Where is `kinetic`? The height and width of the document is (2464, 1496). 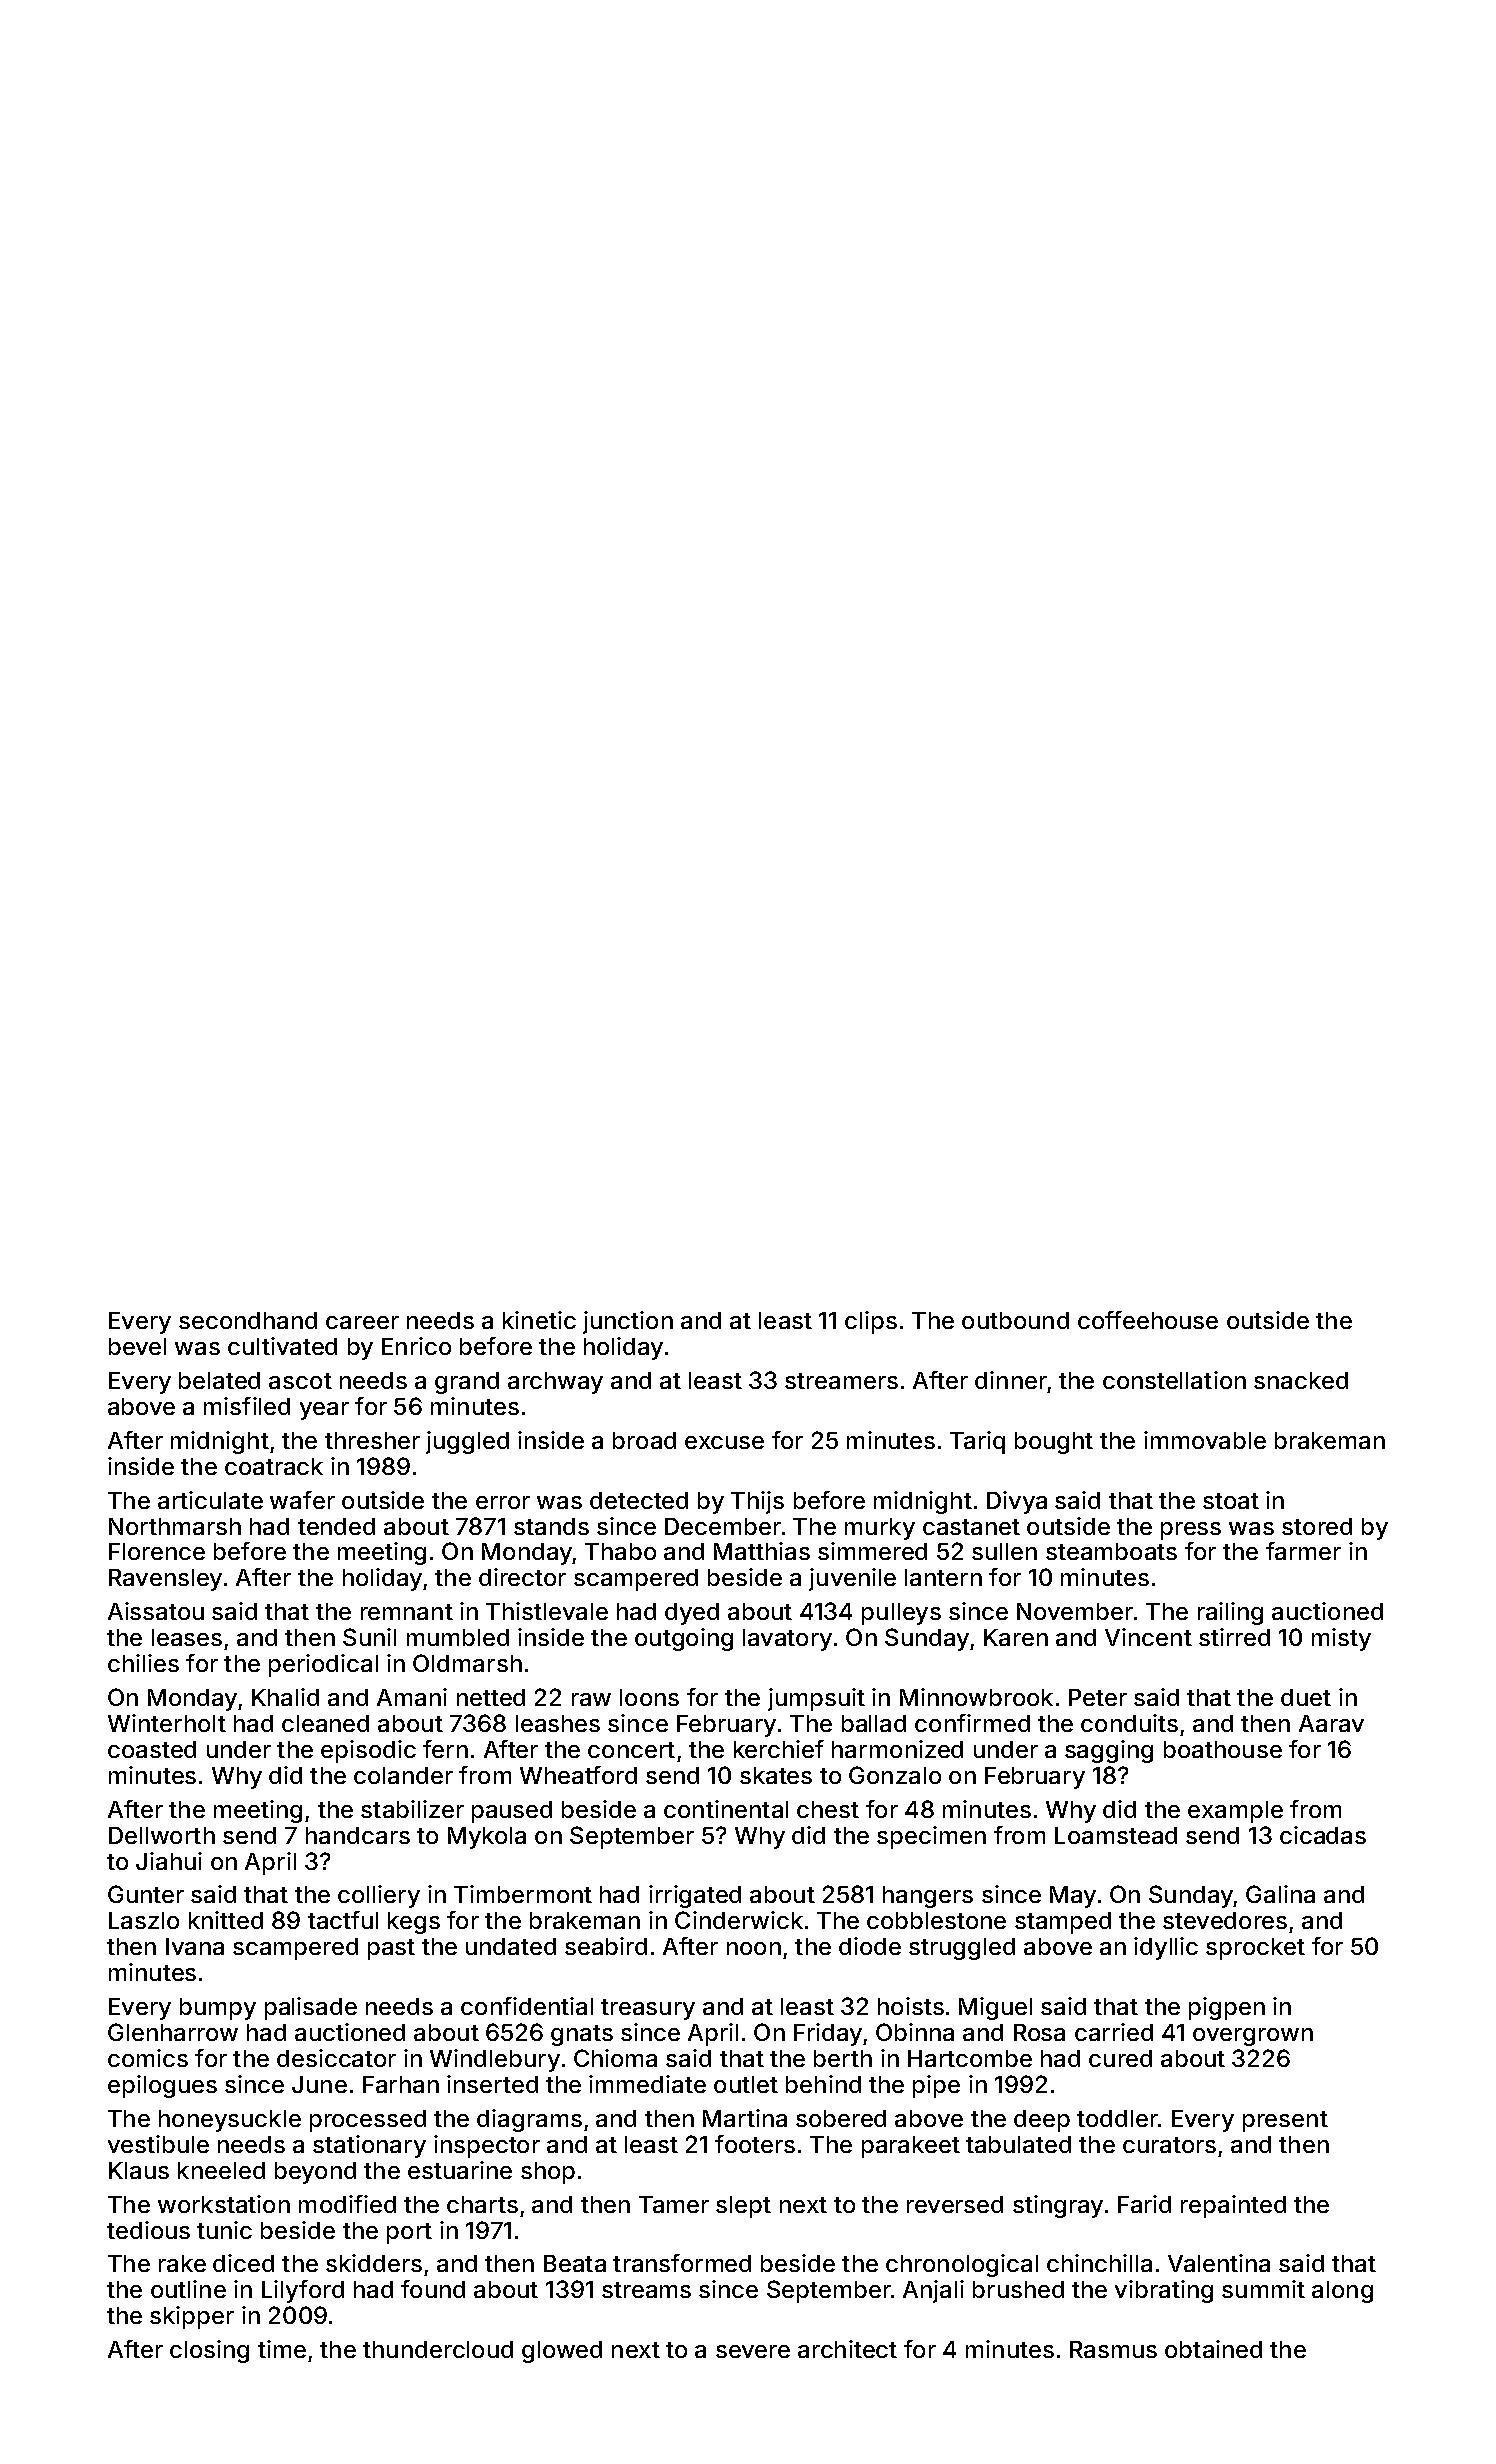
kinetic is located at coordinates (539, 1320).
